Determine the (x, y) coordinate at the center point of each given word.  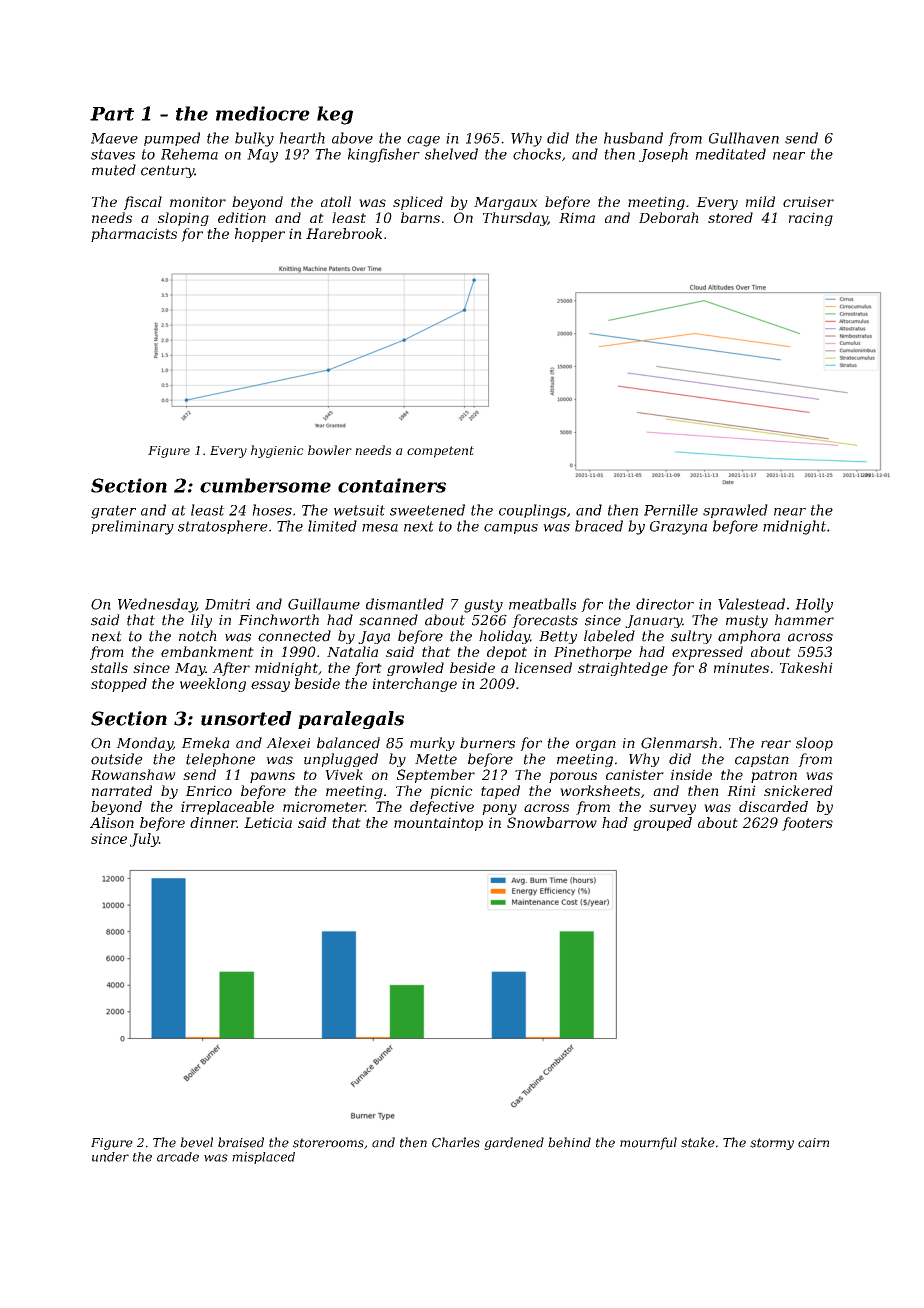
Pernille (671, 510)
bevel (196, 1142)
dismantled (405, 604)
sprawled (735, 511)
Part (112, 114)
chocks (537, 154)
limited (332, 526)
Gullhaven (744, 138)
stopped (119, 685)
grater (113, 512)
